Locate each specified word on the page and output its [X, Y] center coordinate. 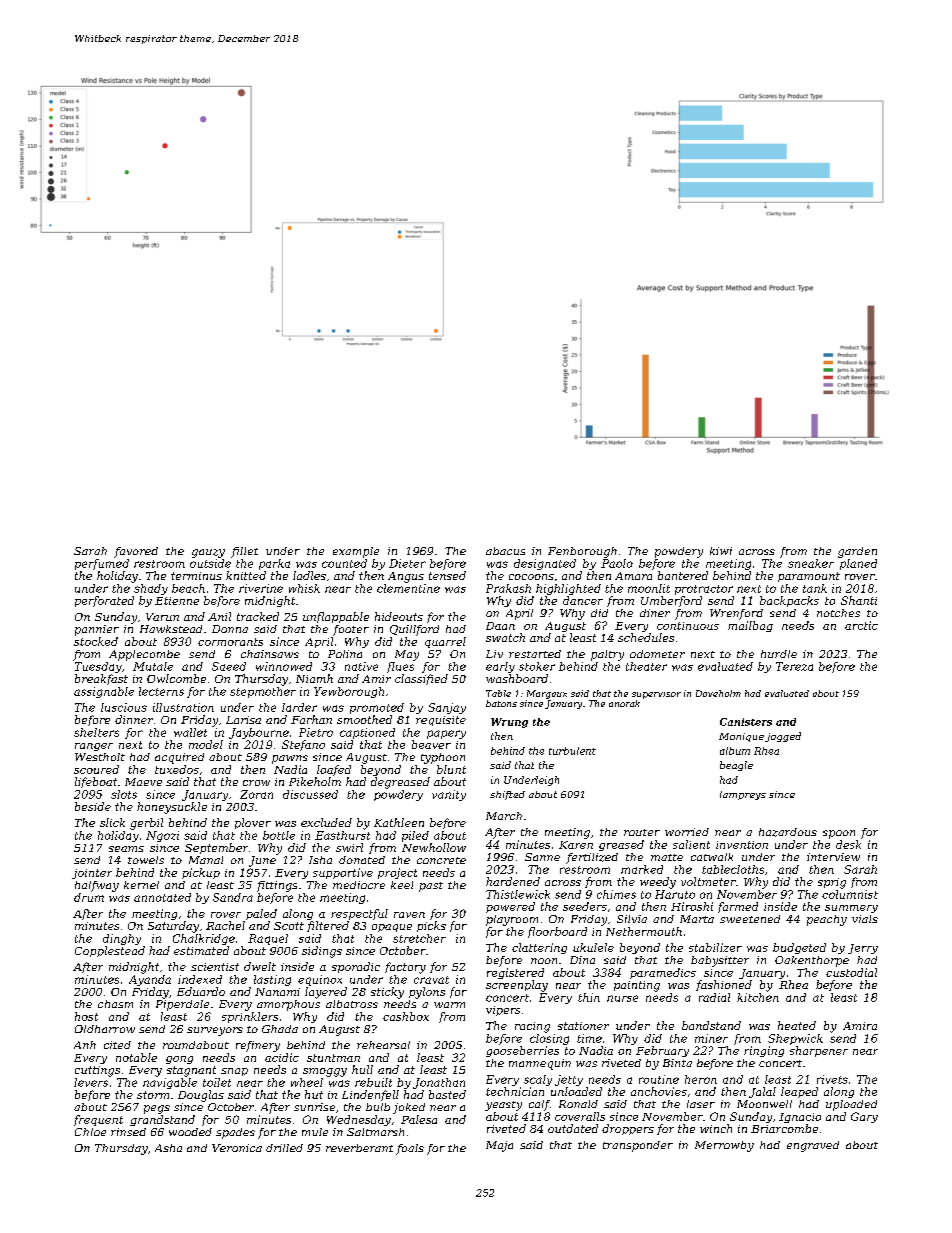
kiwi [721, 551]
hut [314, 1094]
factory [405, 968]
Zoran [256, 794]
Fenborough [582, 552]
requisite [441, 721]
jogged [783, 737]
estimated [201, 950]
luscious [124, 707]
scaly [538, 1080]
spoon [839, 834]
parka [274, 564]
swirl [349, 847]
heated [797, 1025]
